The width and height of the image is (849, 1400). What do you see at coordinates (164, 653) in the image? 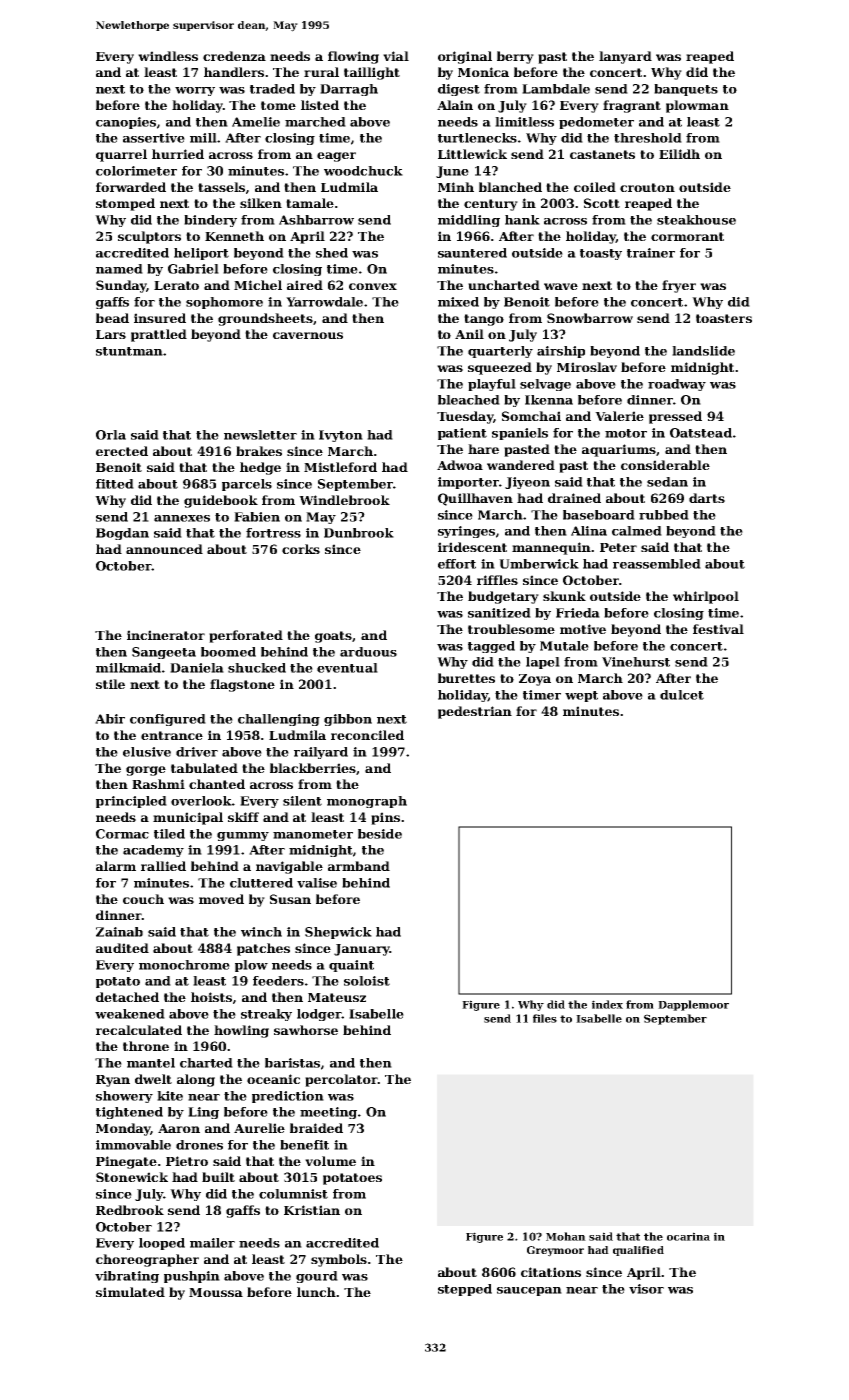
I see `Sangeeta` at bounding box center [164, 653].
